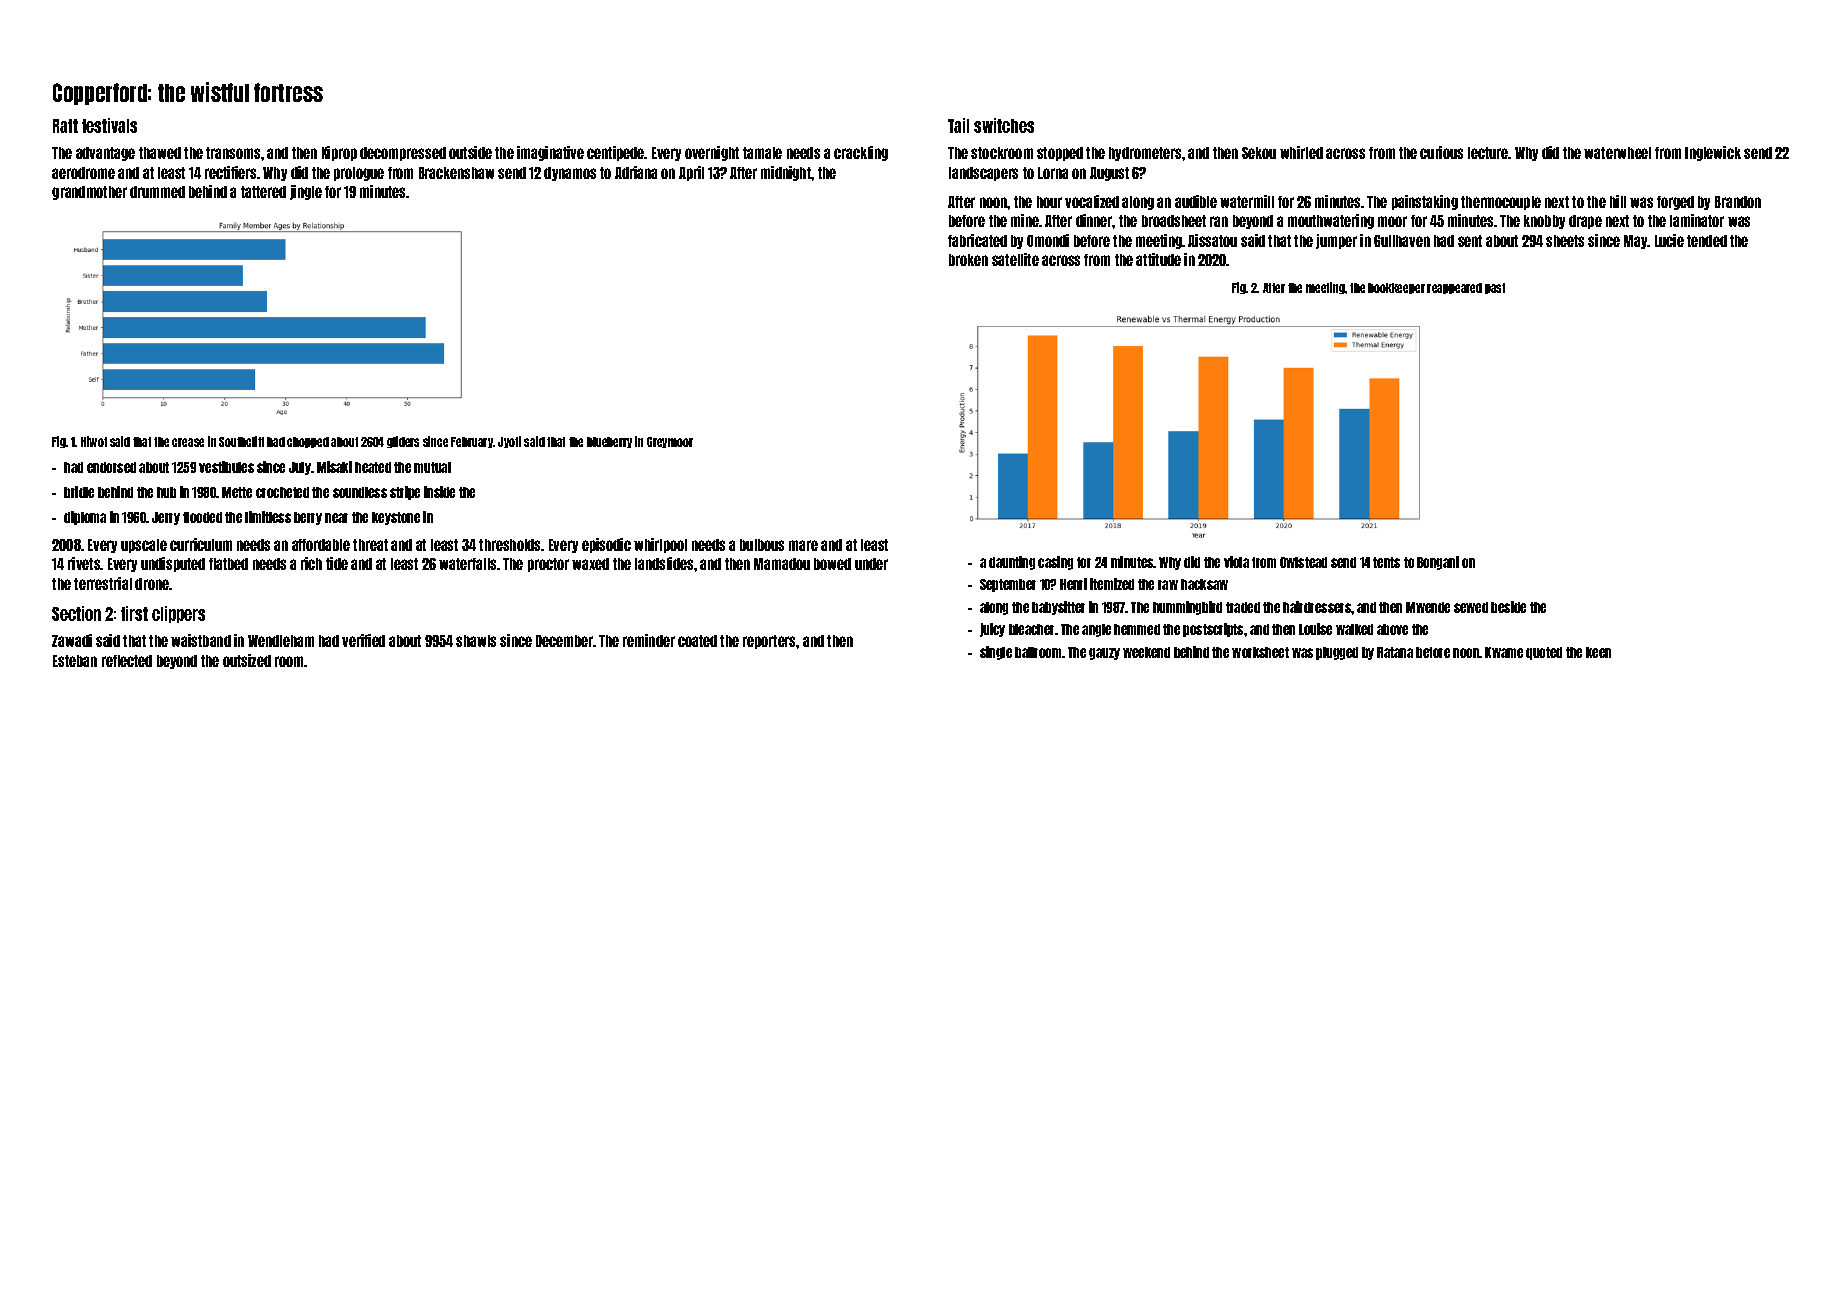 The width and height of the image is (1843, 1303). I want to click on keen, so click(1598, 652).
